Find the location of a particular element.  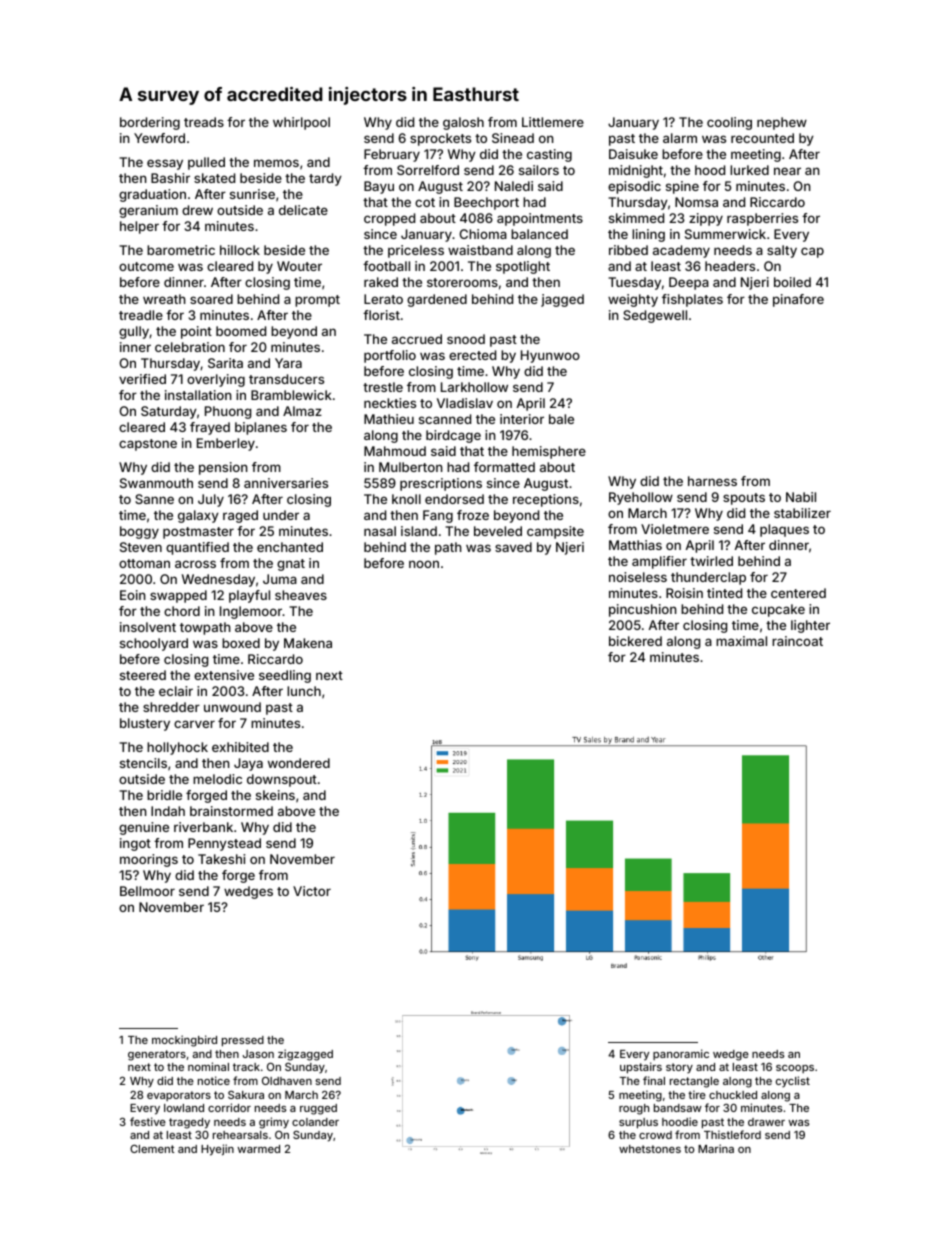

wondered is located at coordinates (299, 763).
